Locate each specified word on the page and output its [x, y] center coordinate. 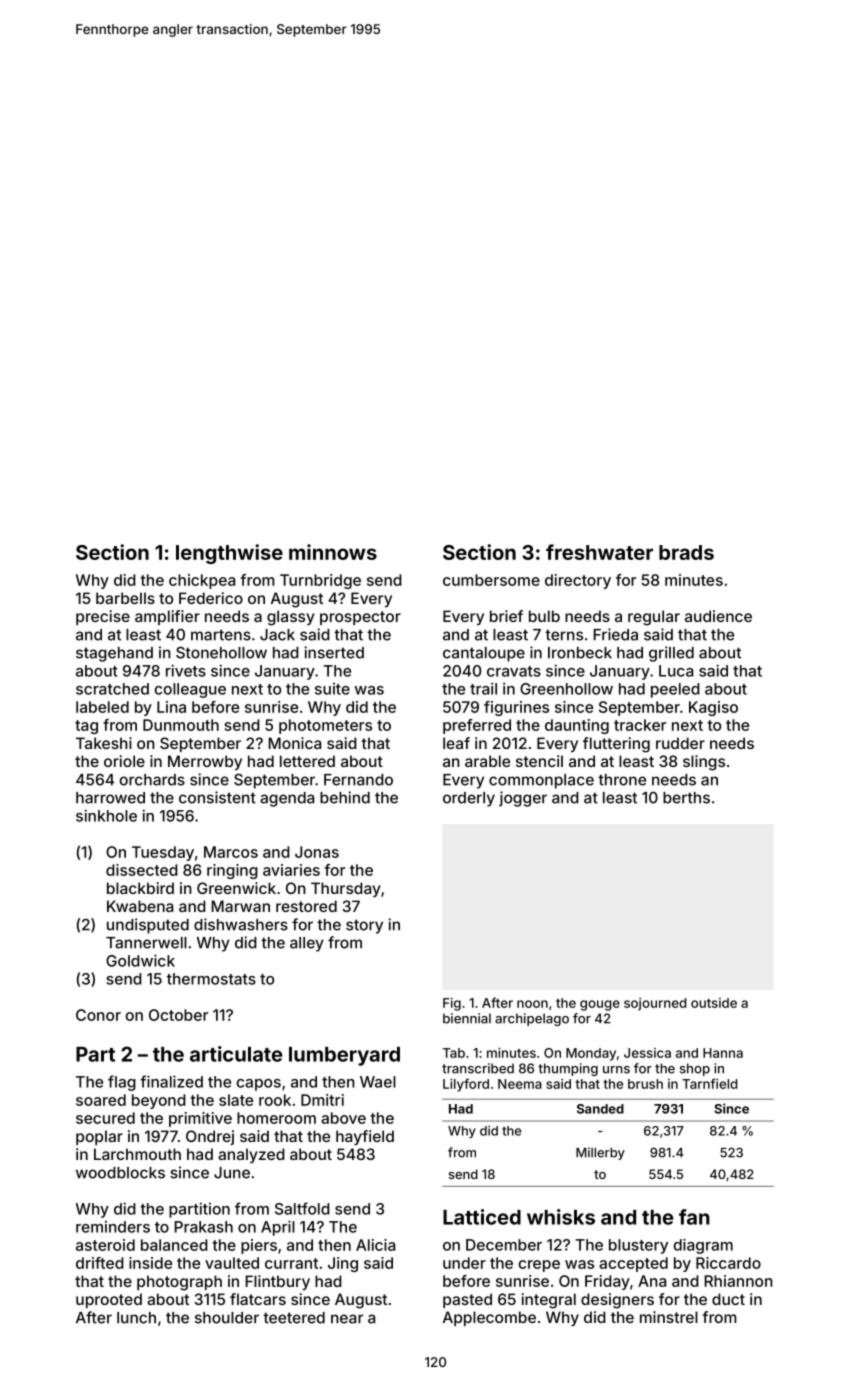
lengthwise [229, 554]
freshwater [599, 552]
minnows [333, 552]
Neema [520, 1084]
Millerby [600, 1153]
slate [236, 1100]
